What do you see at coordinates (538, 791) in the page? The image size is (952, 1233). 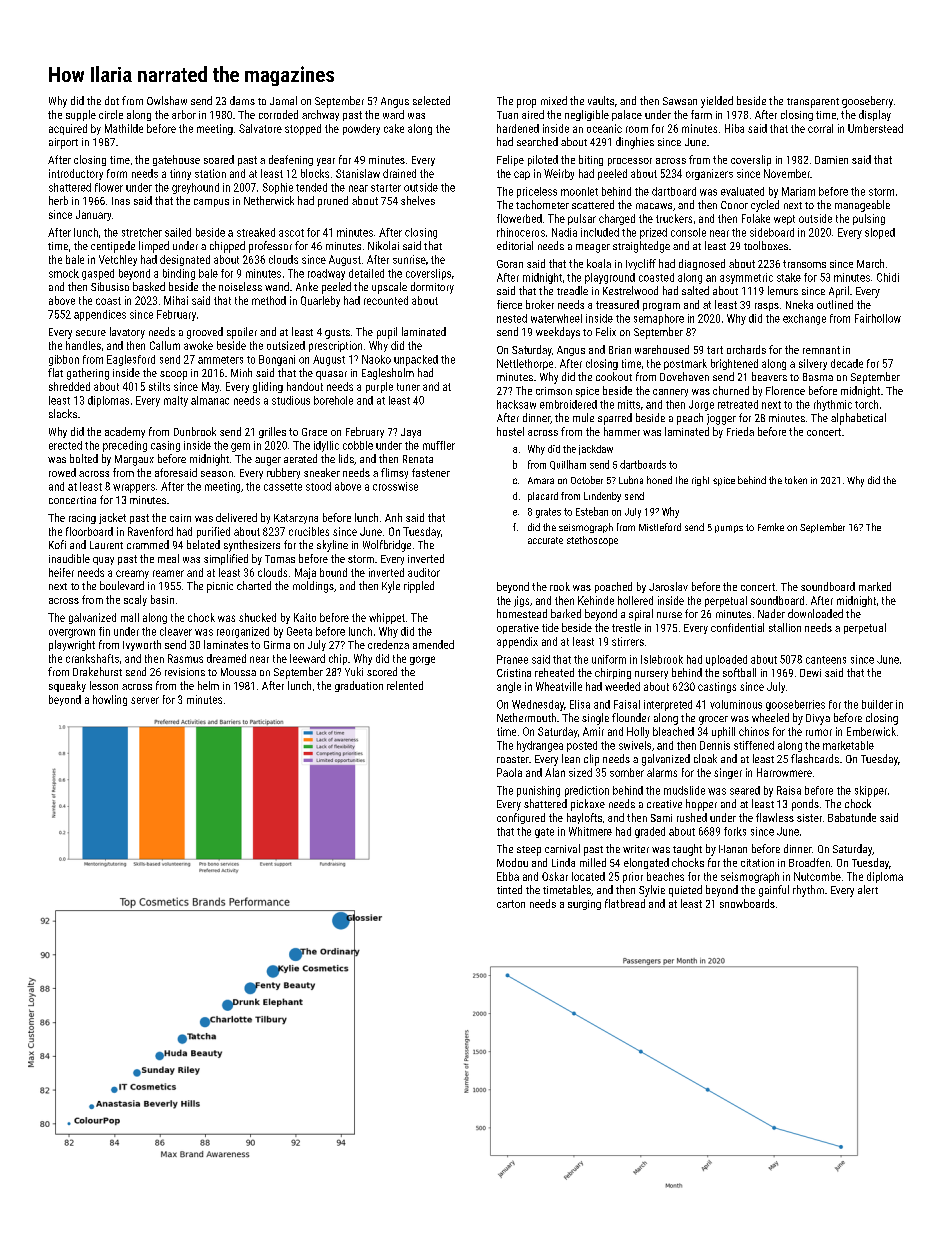 I see `punishing` at bounding box center [538, 791].
